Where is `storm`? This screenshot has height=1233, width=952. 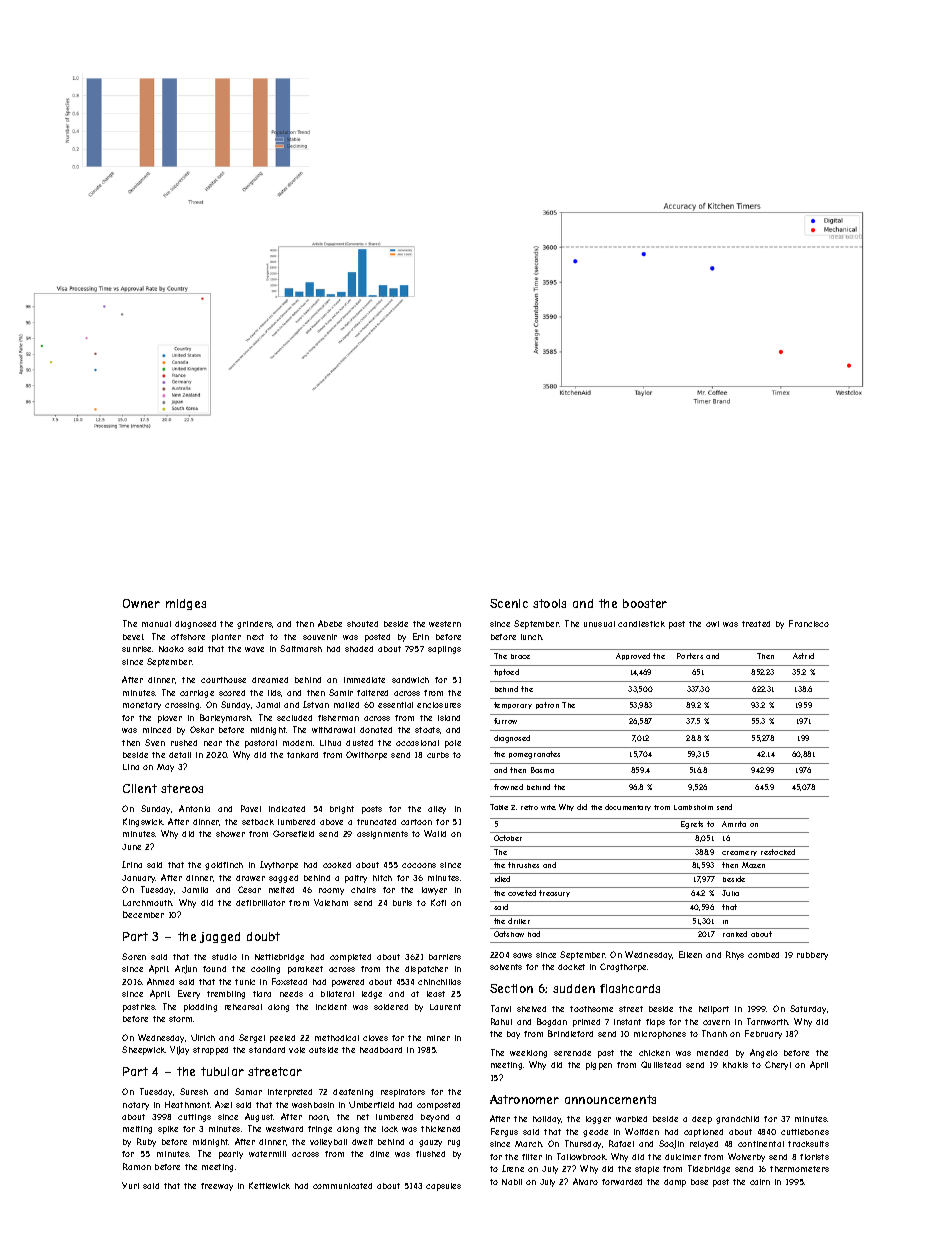 storm is located at coordinates (180, 1019).
